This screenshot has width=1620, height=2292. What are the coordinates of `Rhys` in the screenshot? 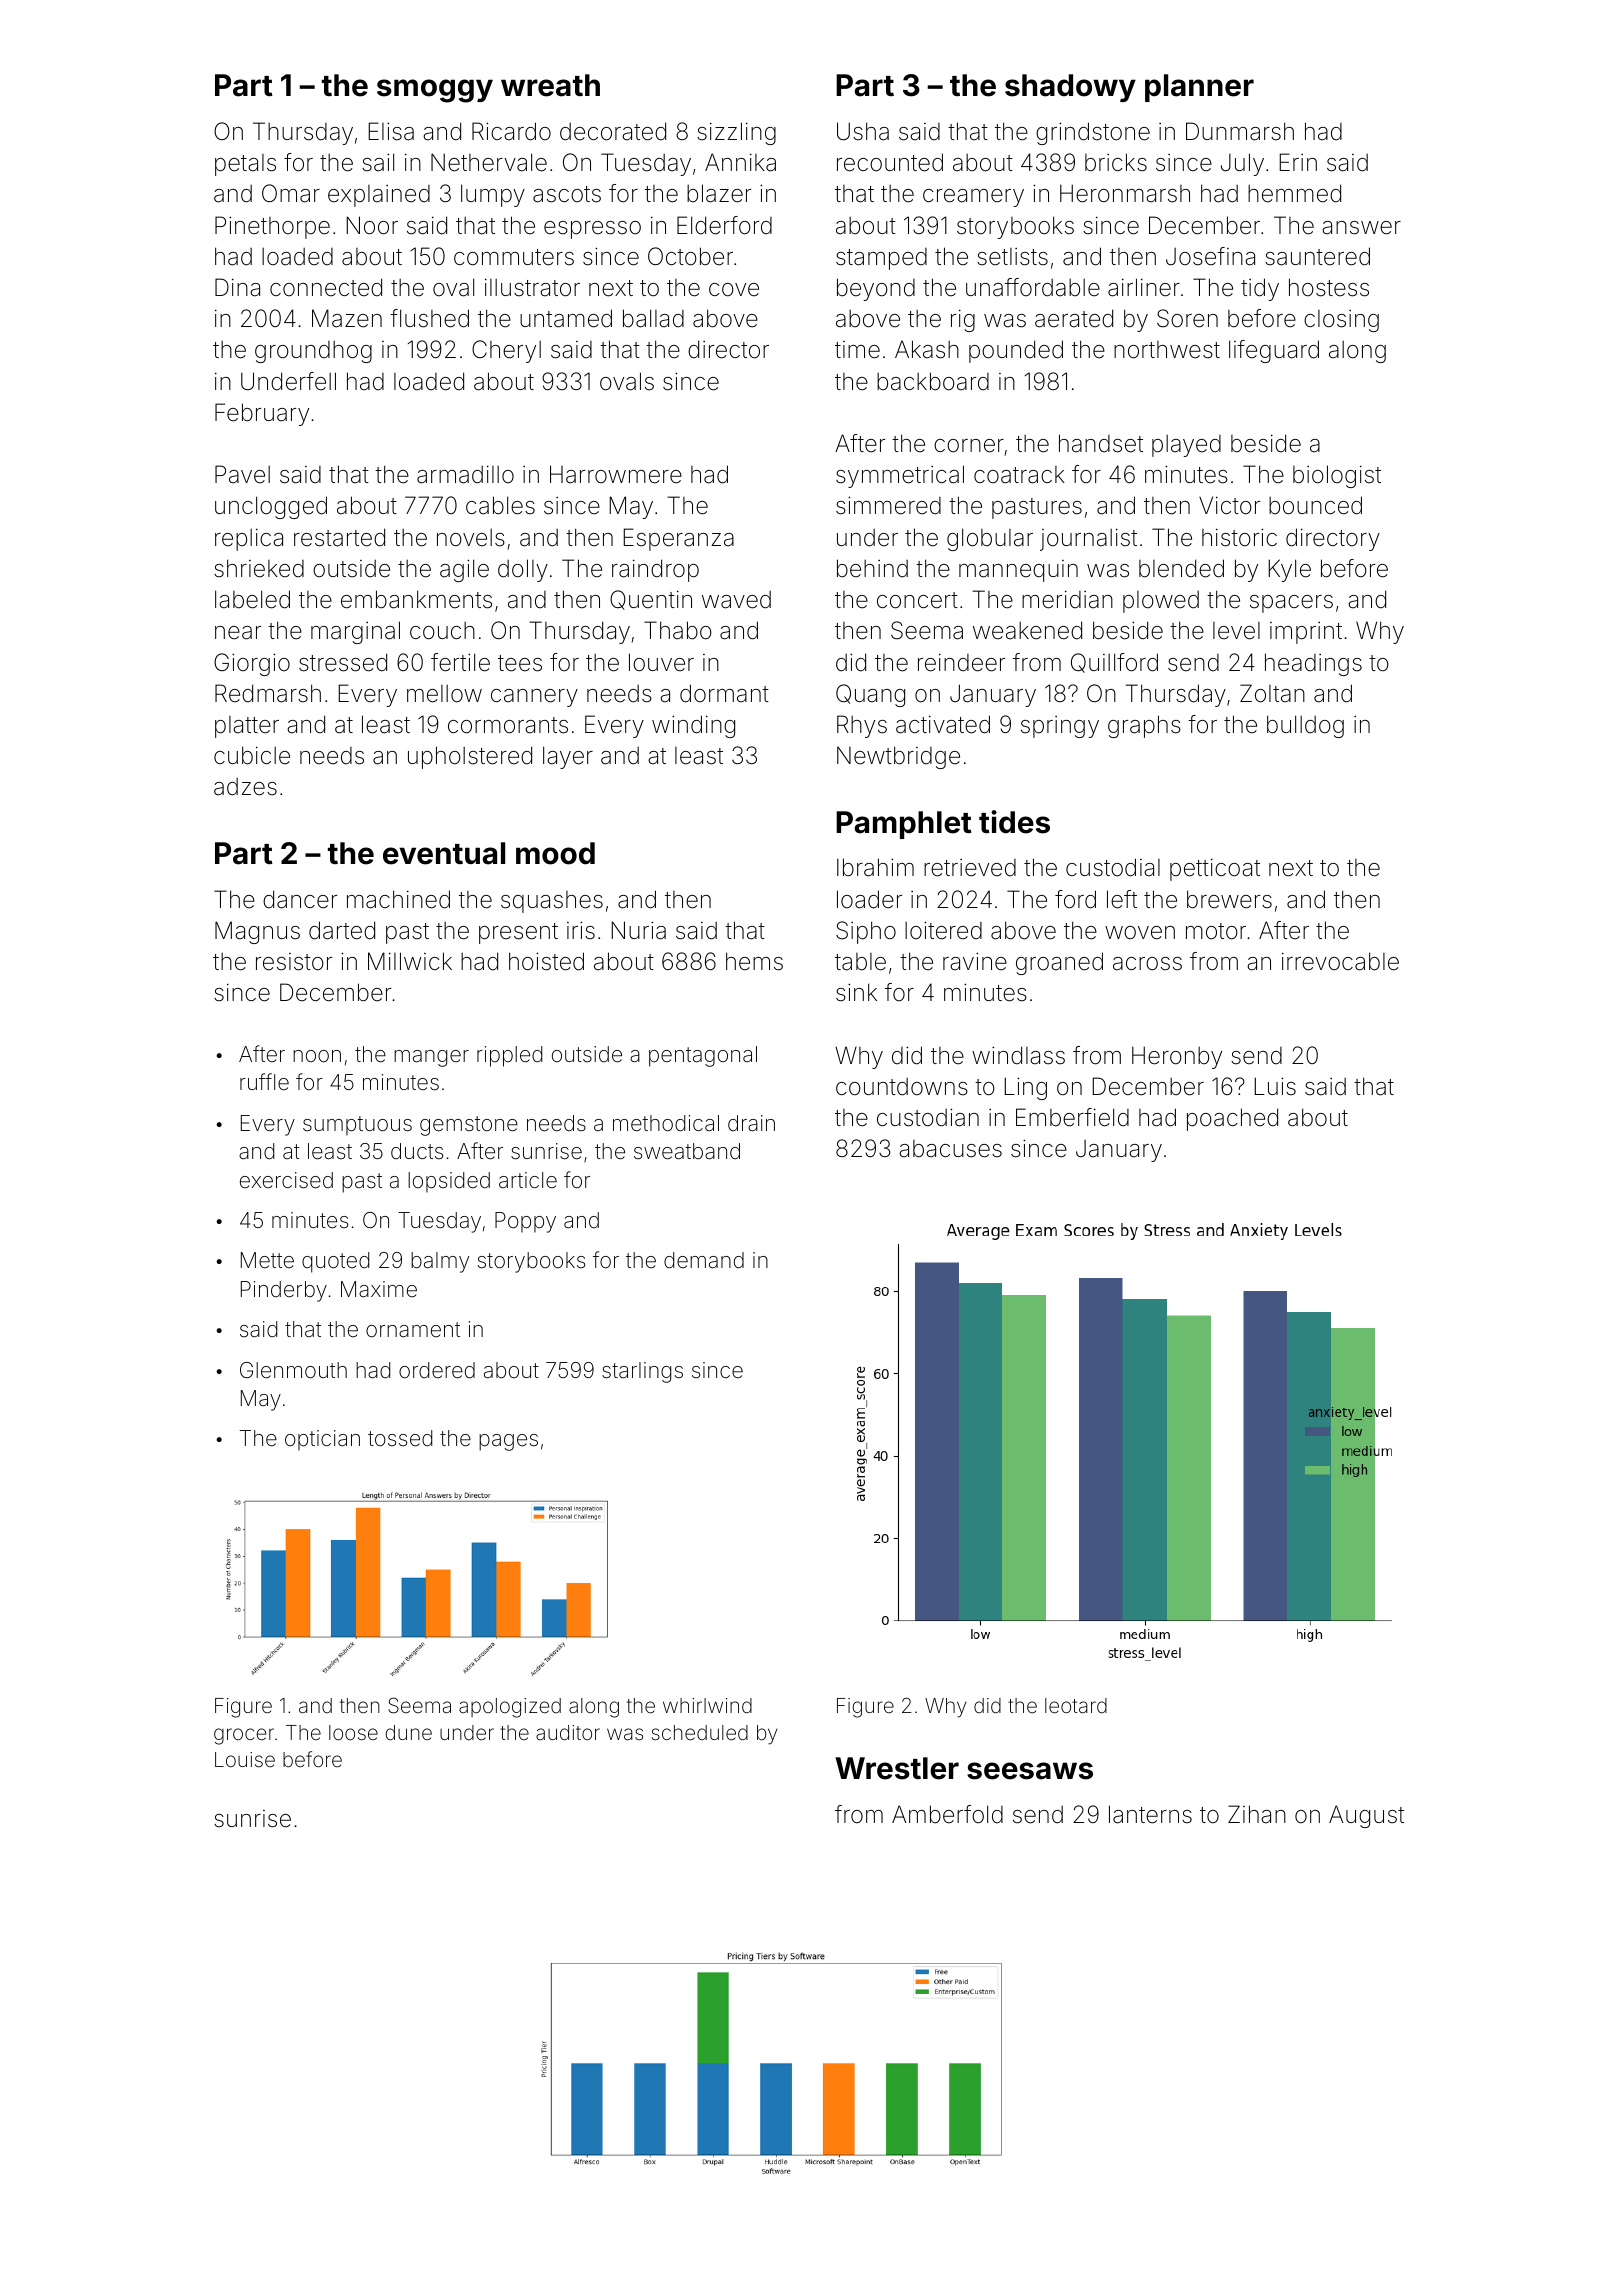 It's located at (862, 726).
